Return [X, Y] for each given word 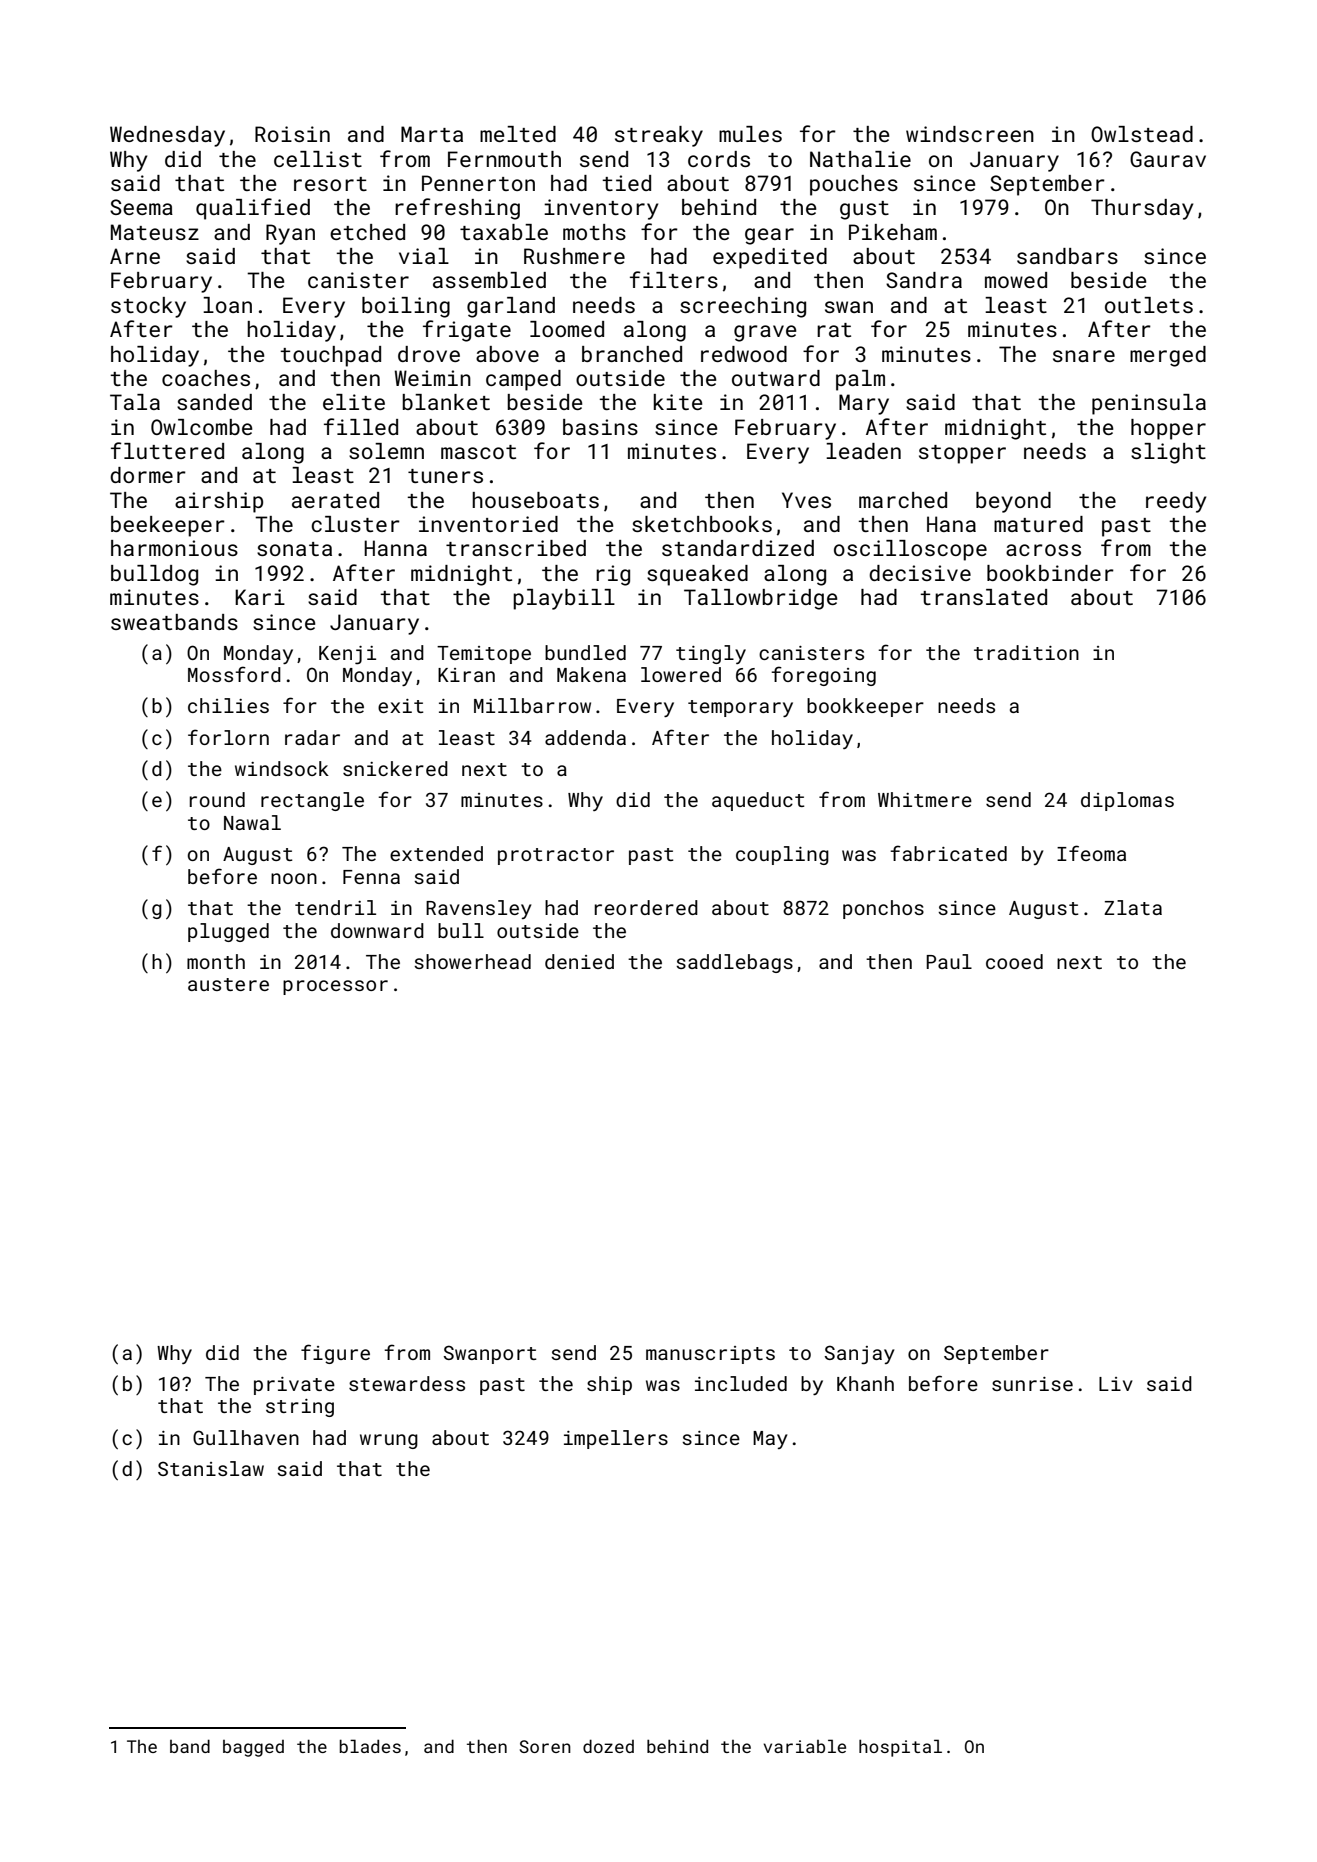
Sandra [924, 280]
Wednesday [167, 136]
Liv [1116, 1384]
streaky [659, 136]
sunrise [1032, 1384]
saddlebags [734, 963]
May [770, 1440]
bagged [253, 1748]
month [216, 961]
